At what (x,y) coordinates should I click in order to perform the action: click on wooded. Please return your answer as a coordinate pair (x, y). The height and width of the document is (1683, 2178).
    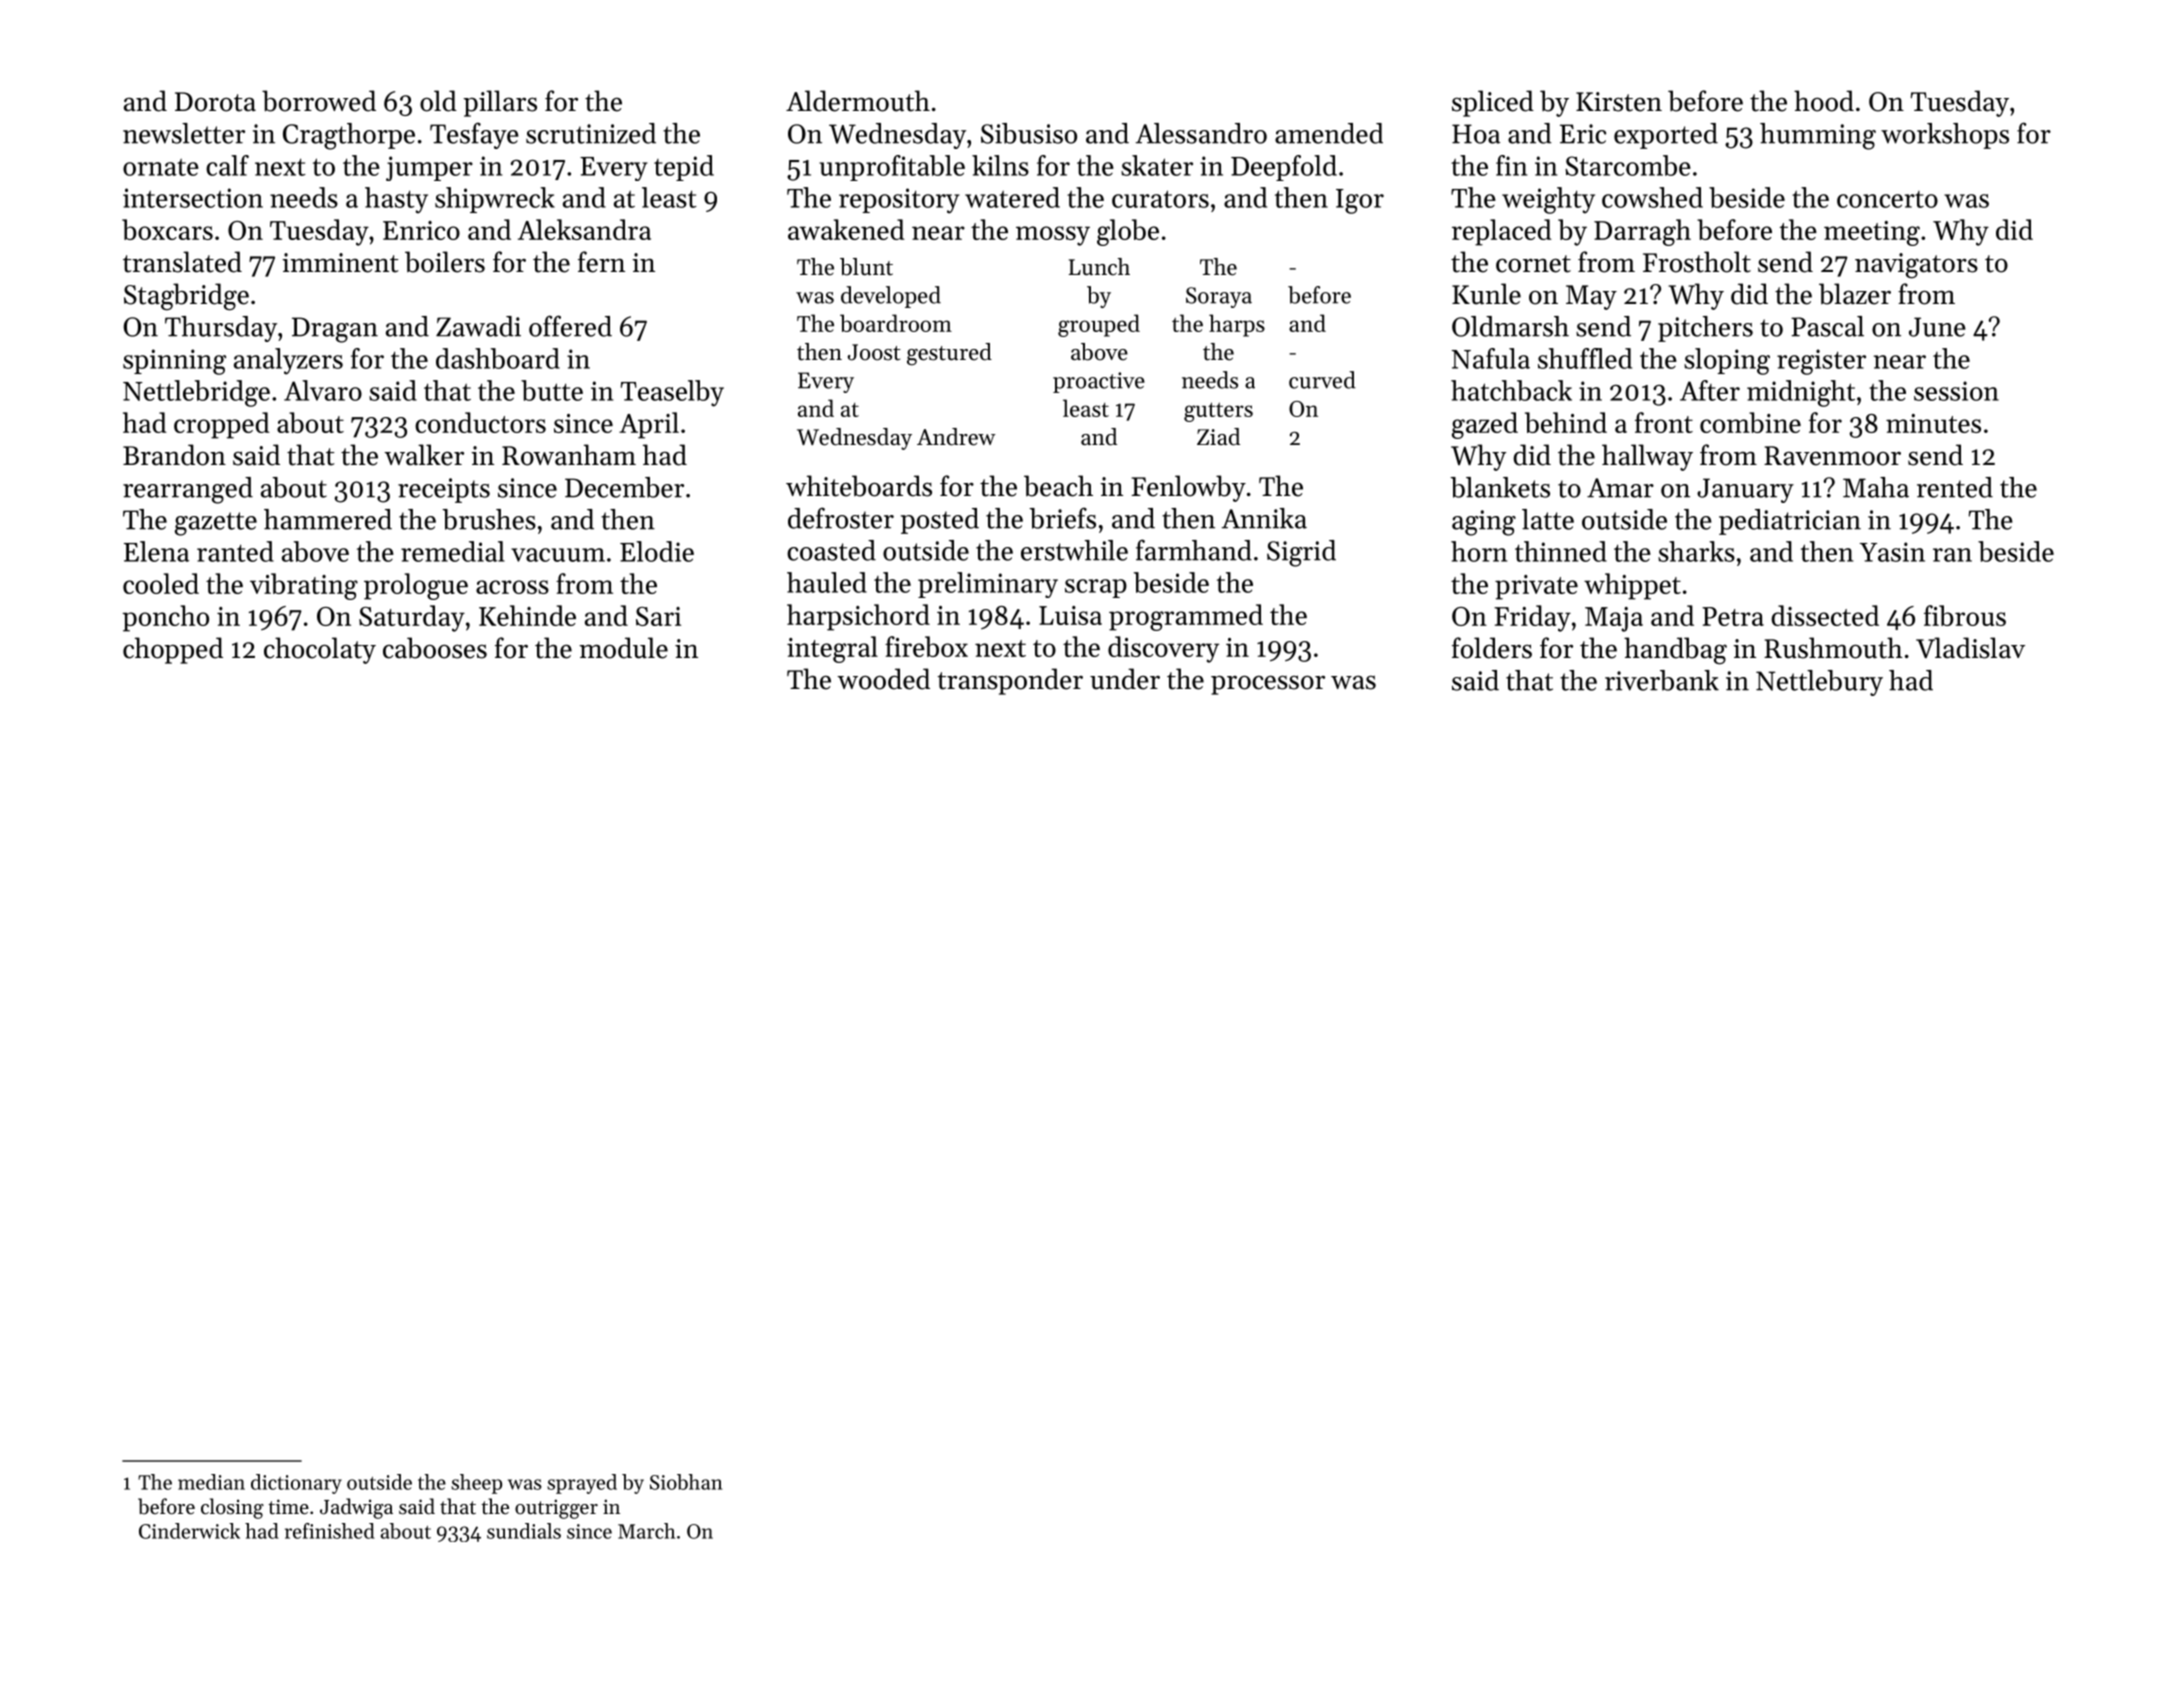
    Looking at the image, I should click on (883, 679).
